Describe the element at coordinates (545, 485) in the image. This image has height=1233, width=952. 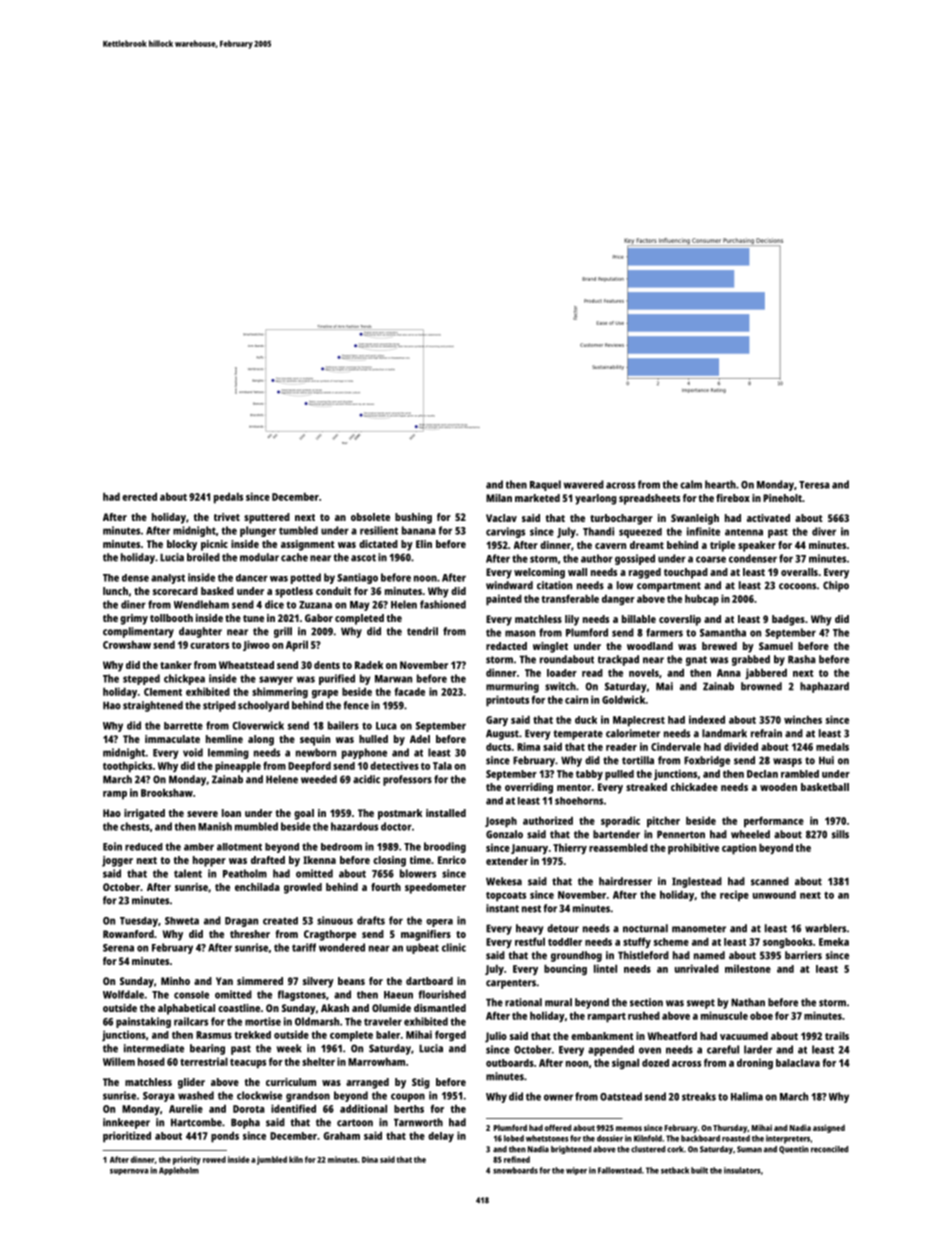
I see `Raquel` at that location.
